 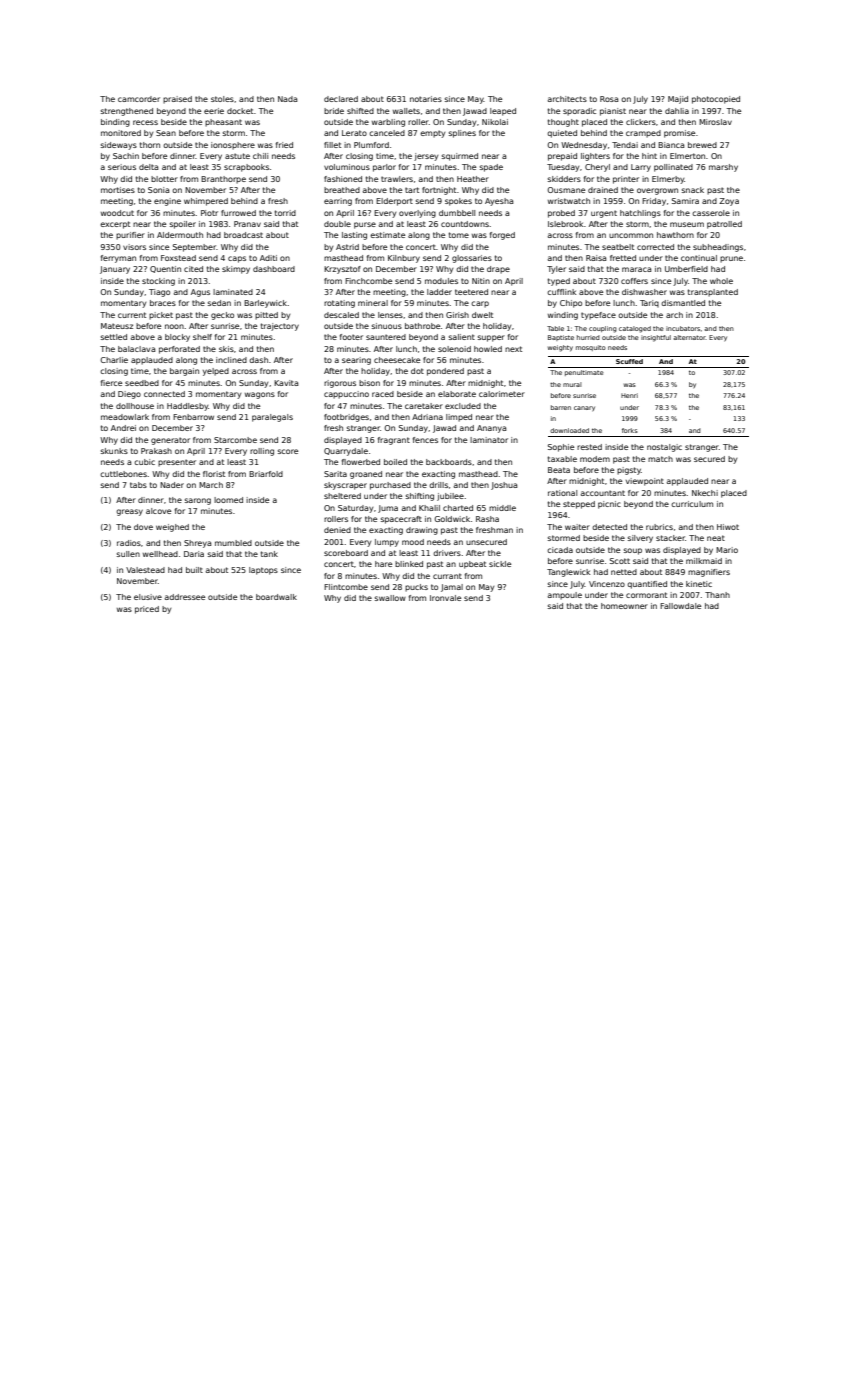 I want to click on Diego, so click(x=129, y=395).
